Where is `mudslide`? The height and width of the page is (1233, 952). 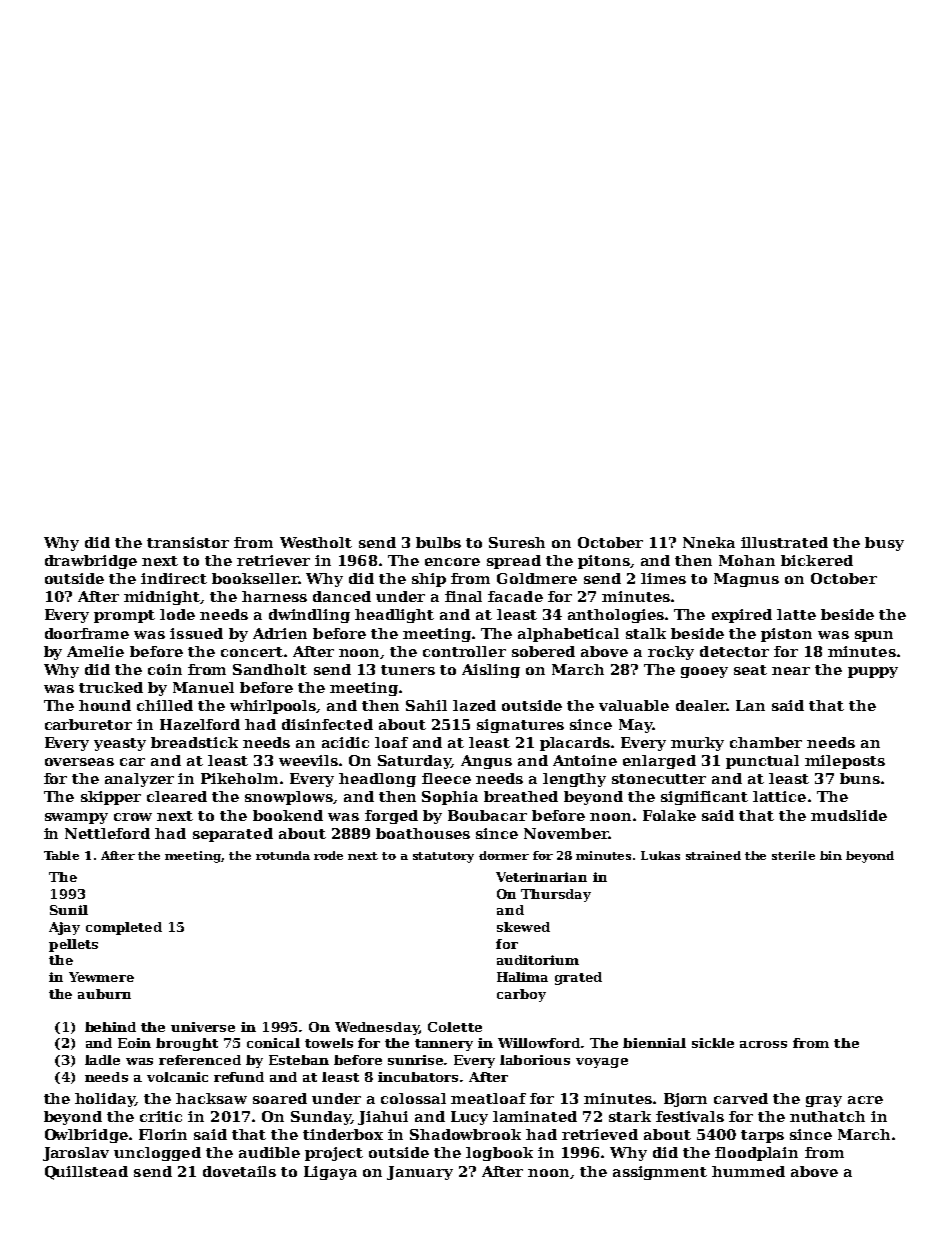
mudslide is located at coordinates (849, 815).
